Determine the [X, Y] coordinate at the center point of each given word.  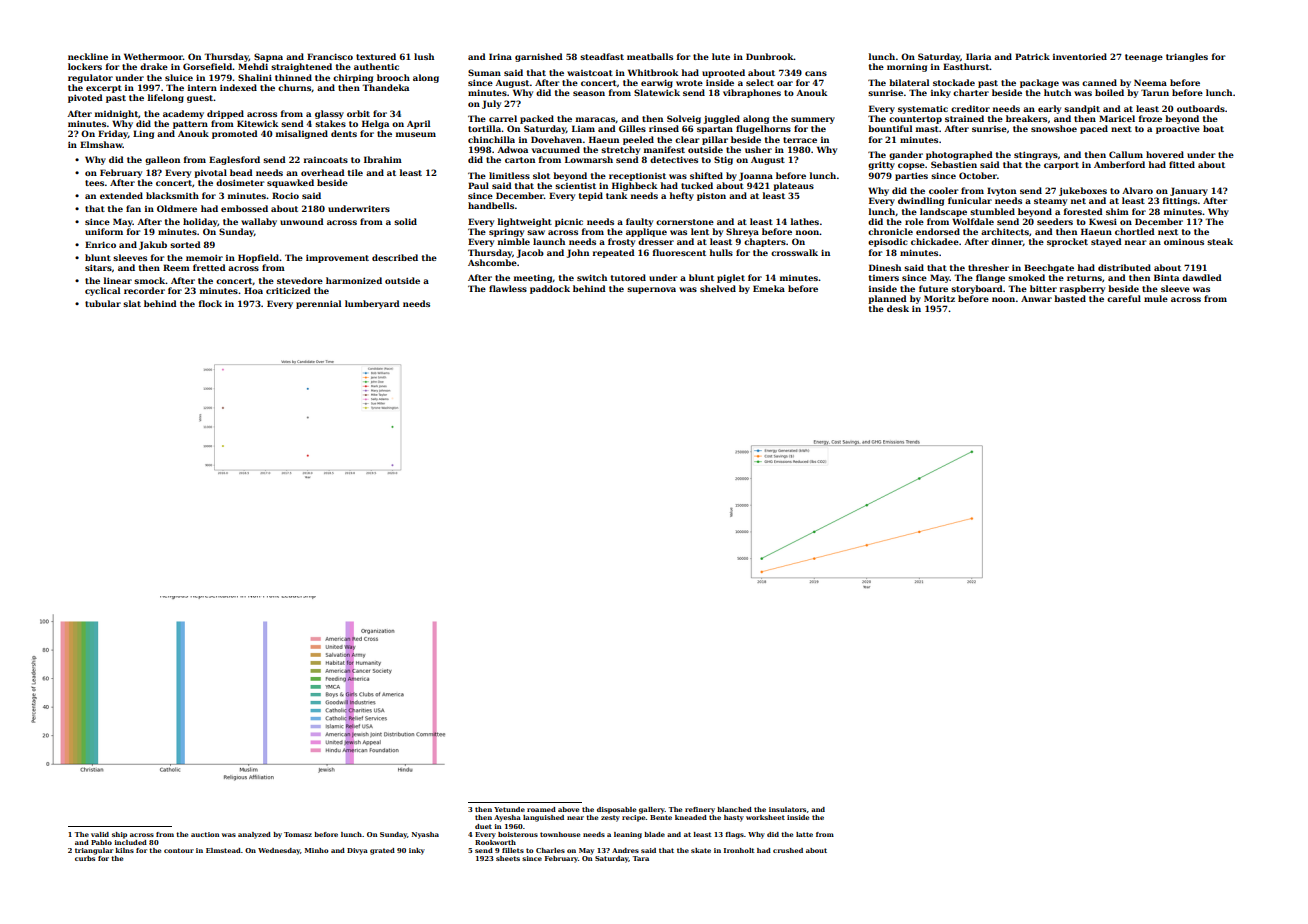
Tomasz [298, 834]
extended [121, 195]
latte [804, 834]
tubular [103, 303]
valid [100, 834]
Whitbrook [653, 72]
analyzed [254, 835]
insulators [787, 809]
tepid [591, 196]
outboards [1201, 108]
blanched [734, 809]
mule [1156, 298]
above [568, 809]
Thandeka [385, 87]
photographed [959, 155]
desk [898, 308]
